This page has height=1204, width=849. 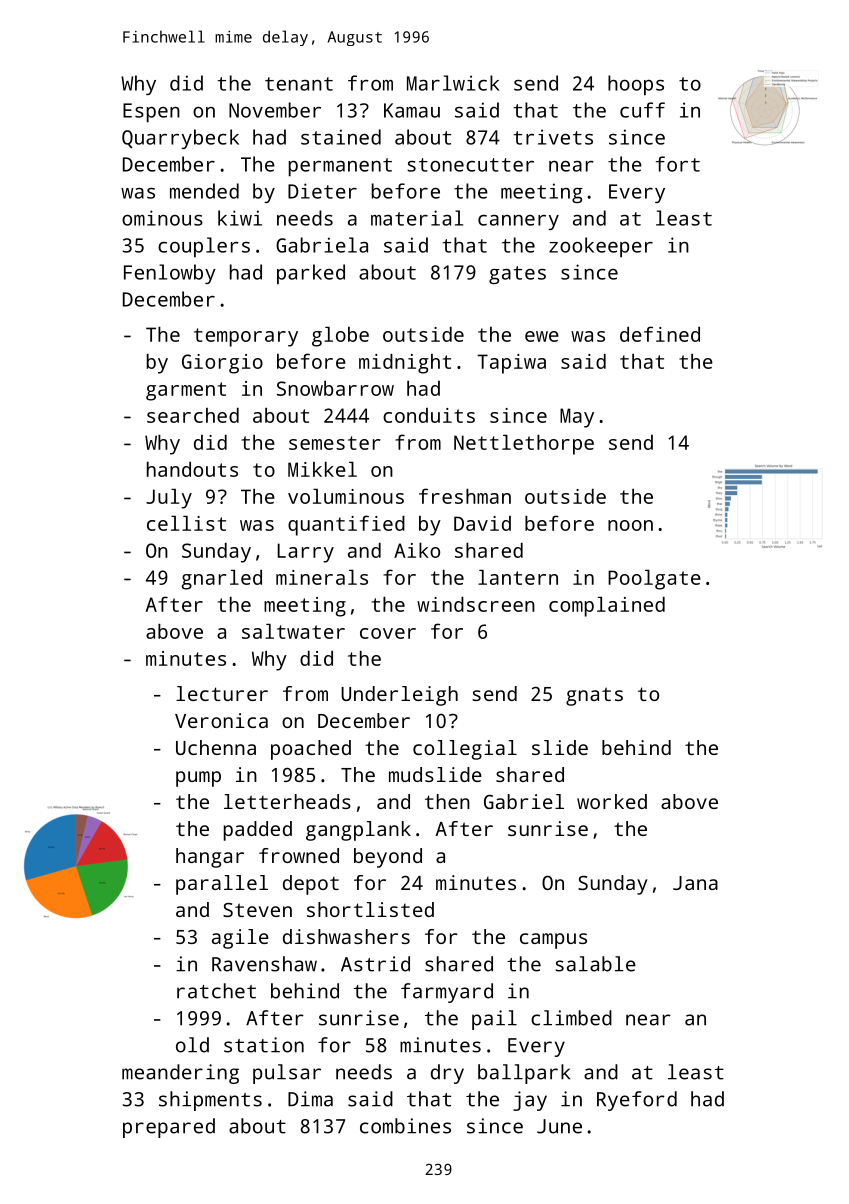 What do you see at coordinates (417, 218) in the page?
I see `material` at bounding box center [417, 218].
